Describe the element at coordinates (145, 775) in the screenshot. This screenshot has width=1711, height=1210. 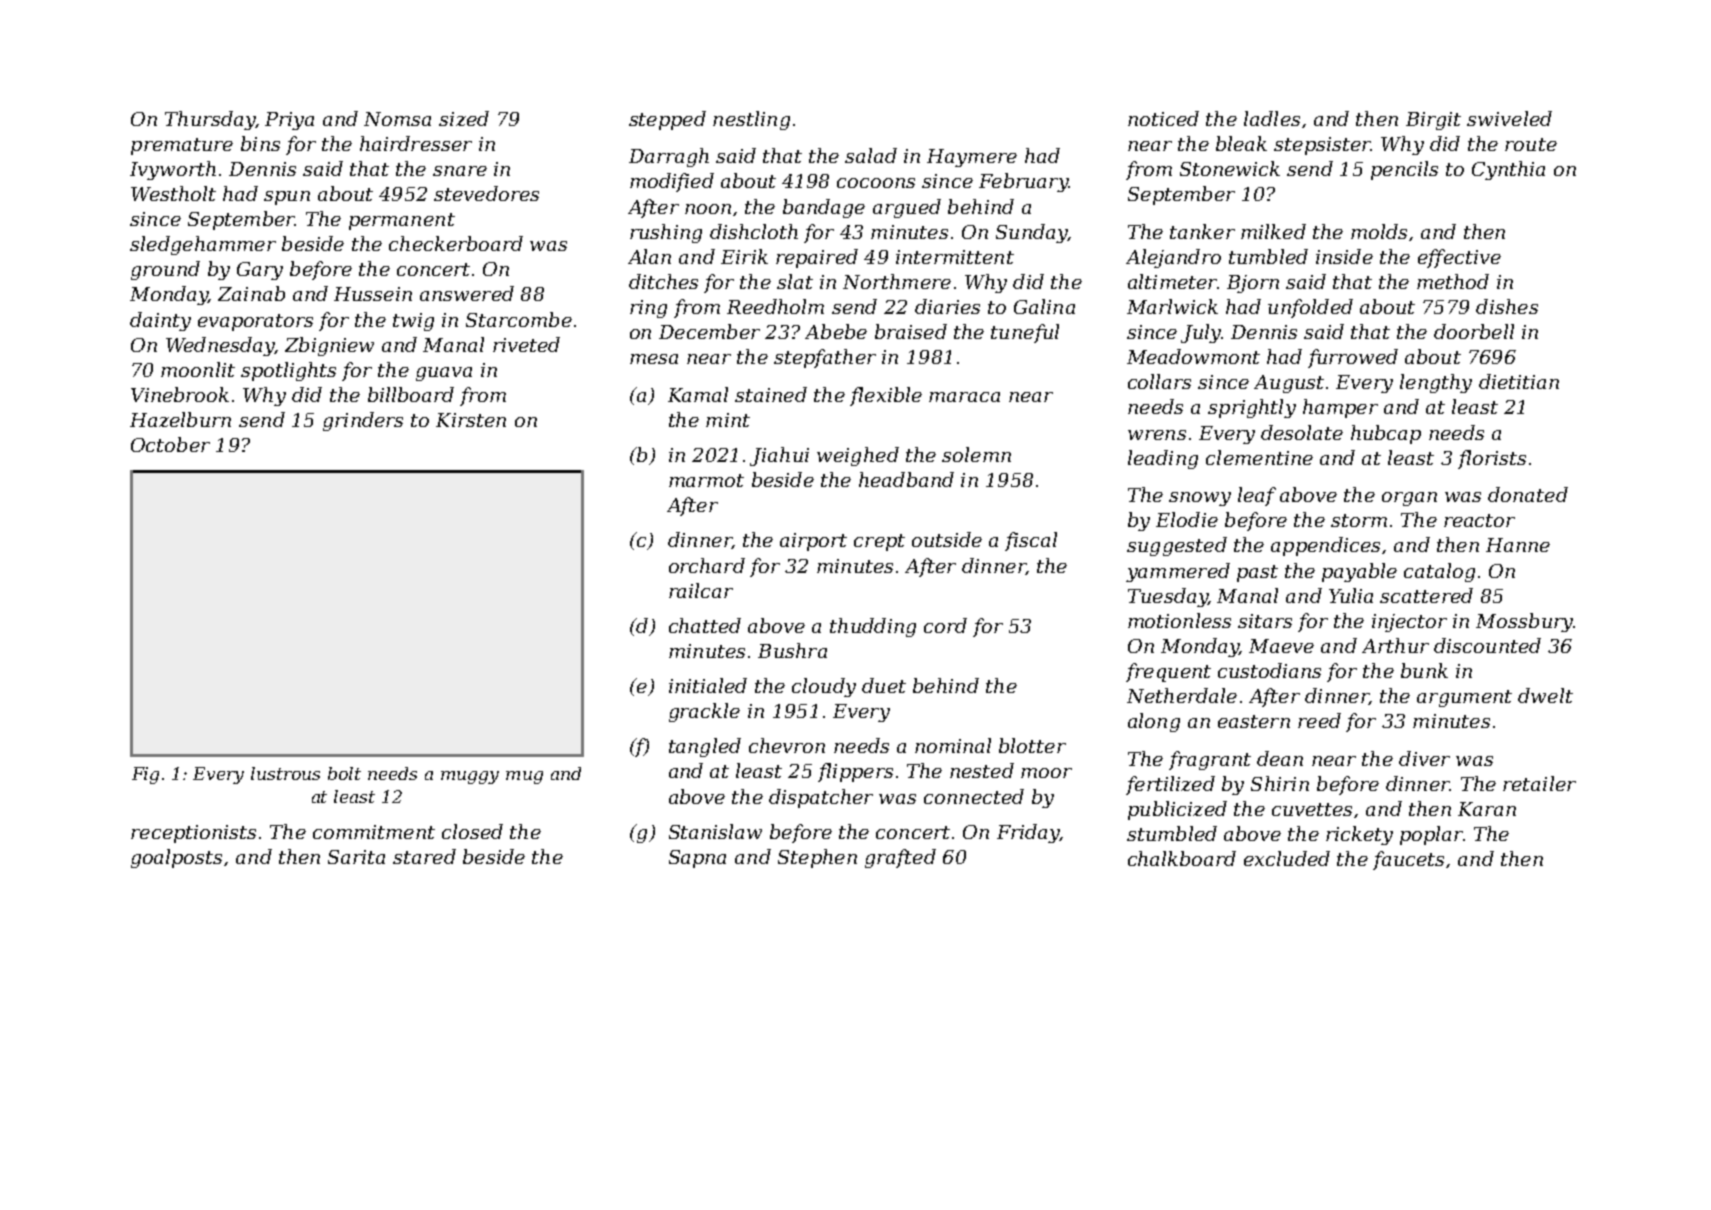
I see `Fig` at that location.
